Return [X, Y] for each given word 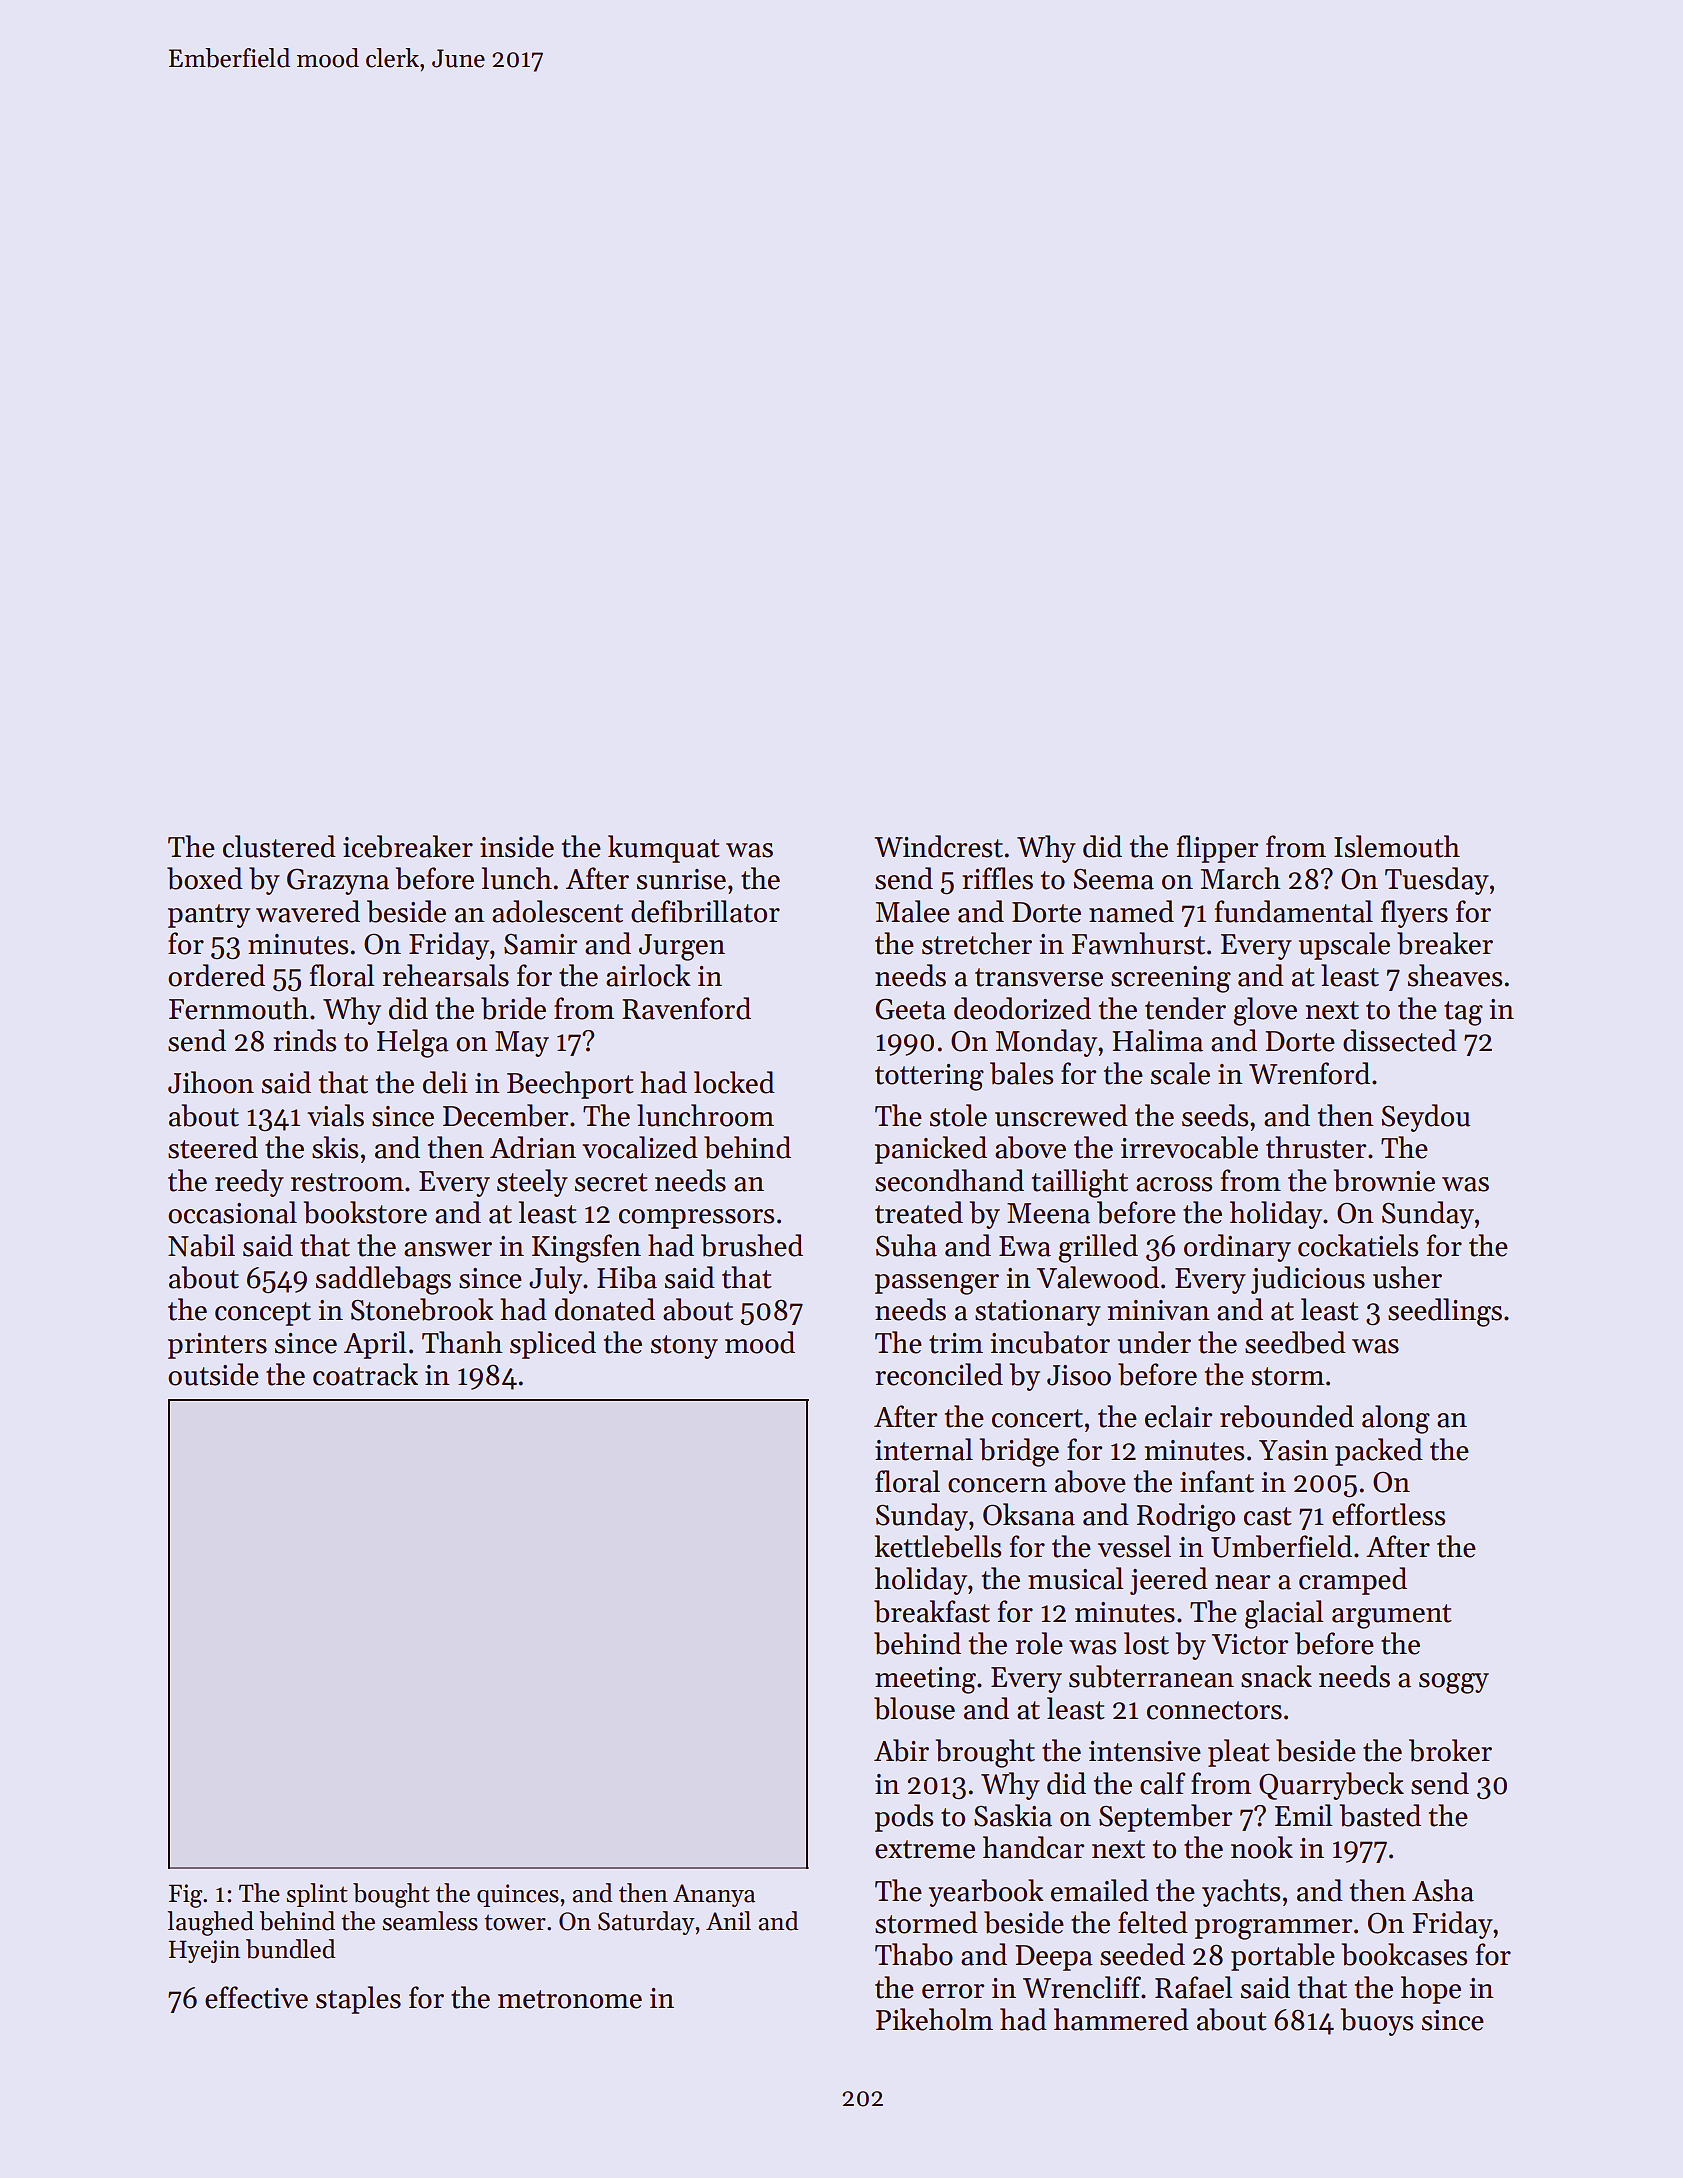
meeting [925, 1680]
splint [317, 1895]
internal [924, 1449]
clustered [279, 846]
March [1241, 878]
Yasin [1293, 1450]
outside [213, 1374]
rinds [304, 1040]
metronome [570, 1999]
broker [1450, 1750]
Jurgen [682, 947]
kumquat [664, 849]
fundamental [1294, 911]
